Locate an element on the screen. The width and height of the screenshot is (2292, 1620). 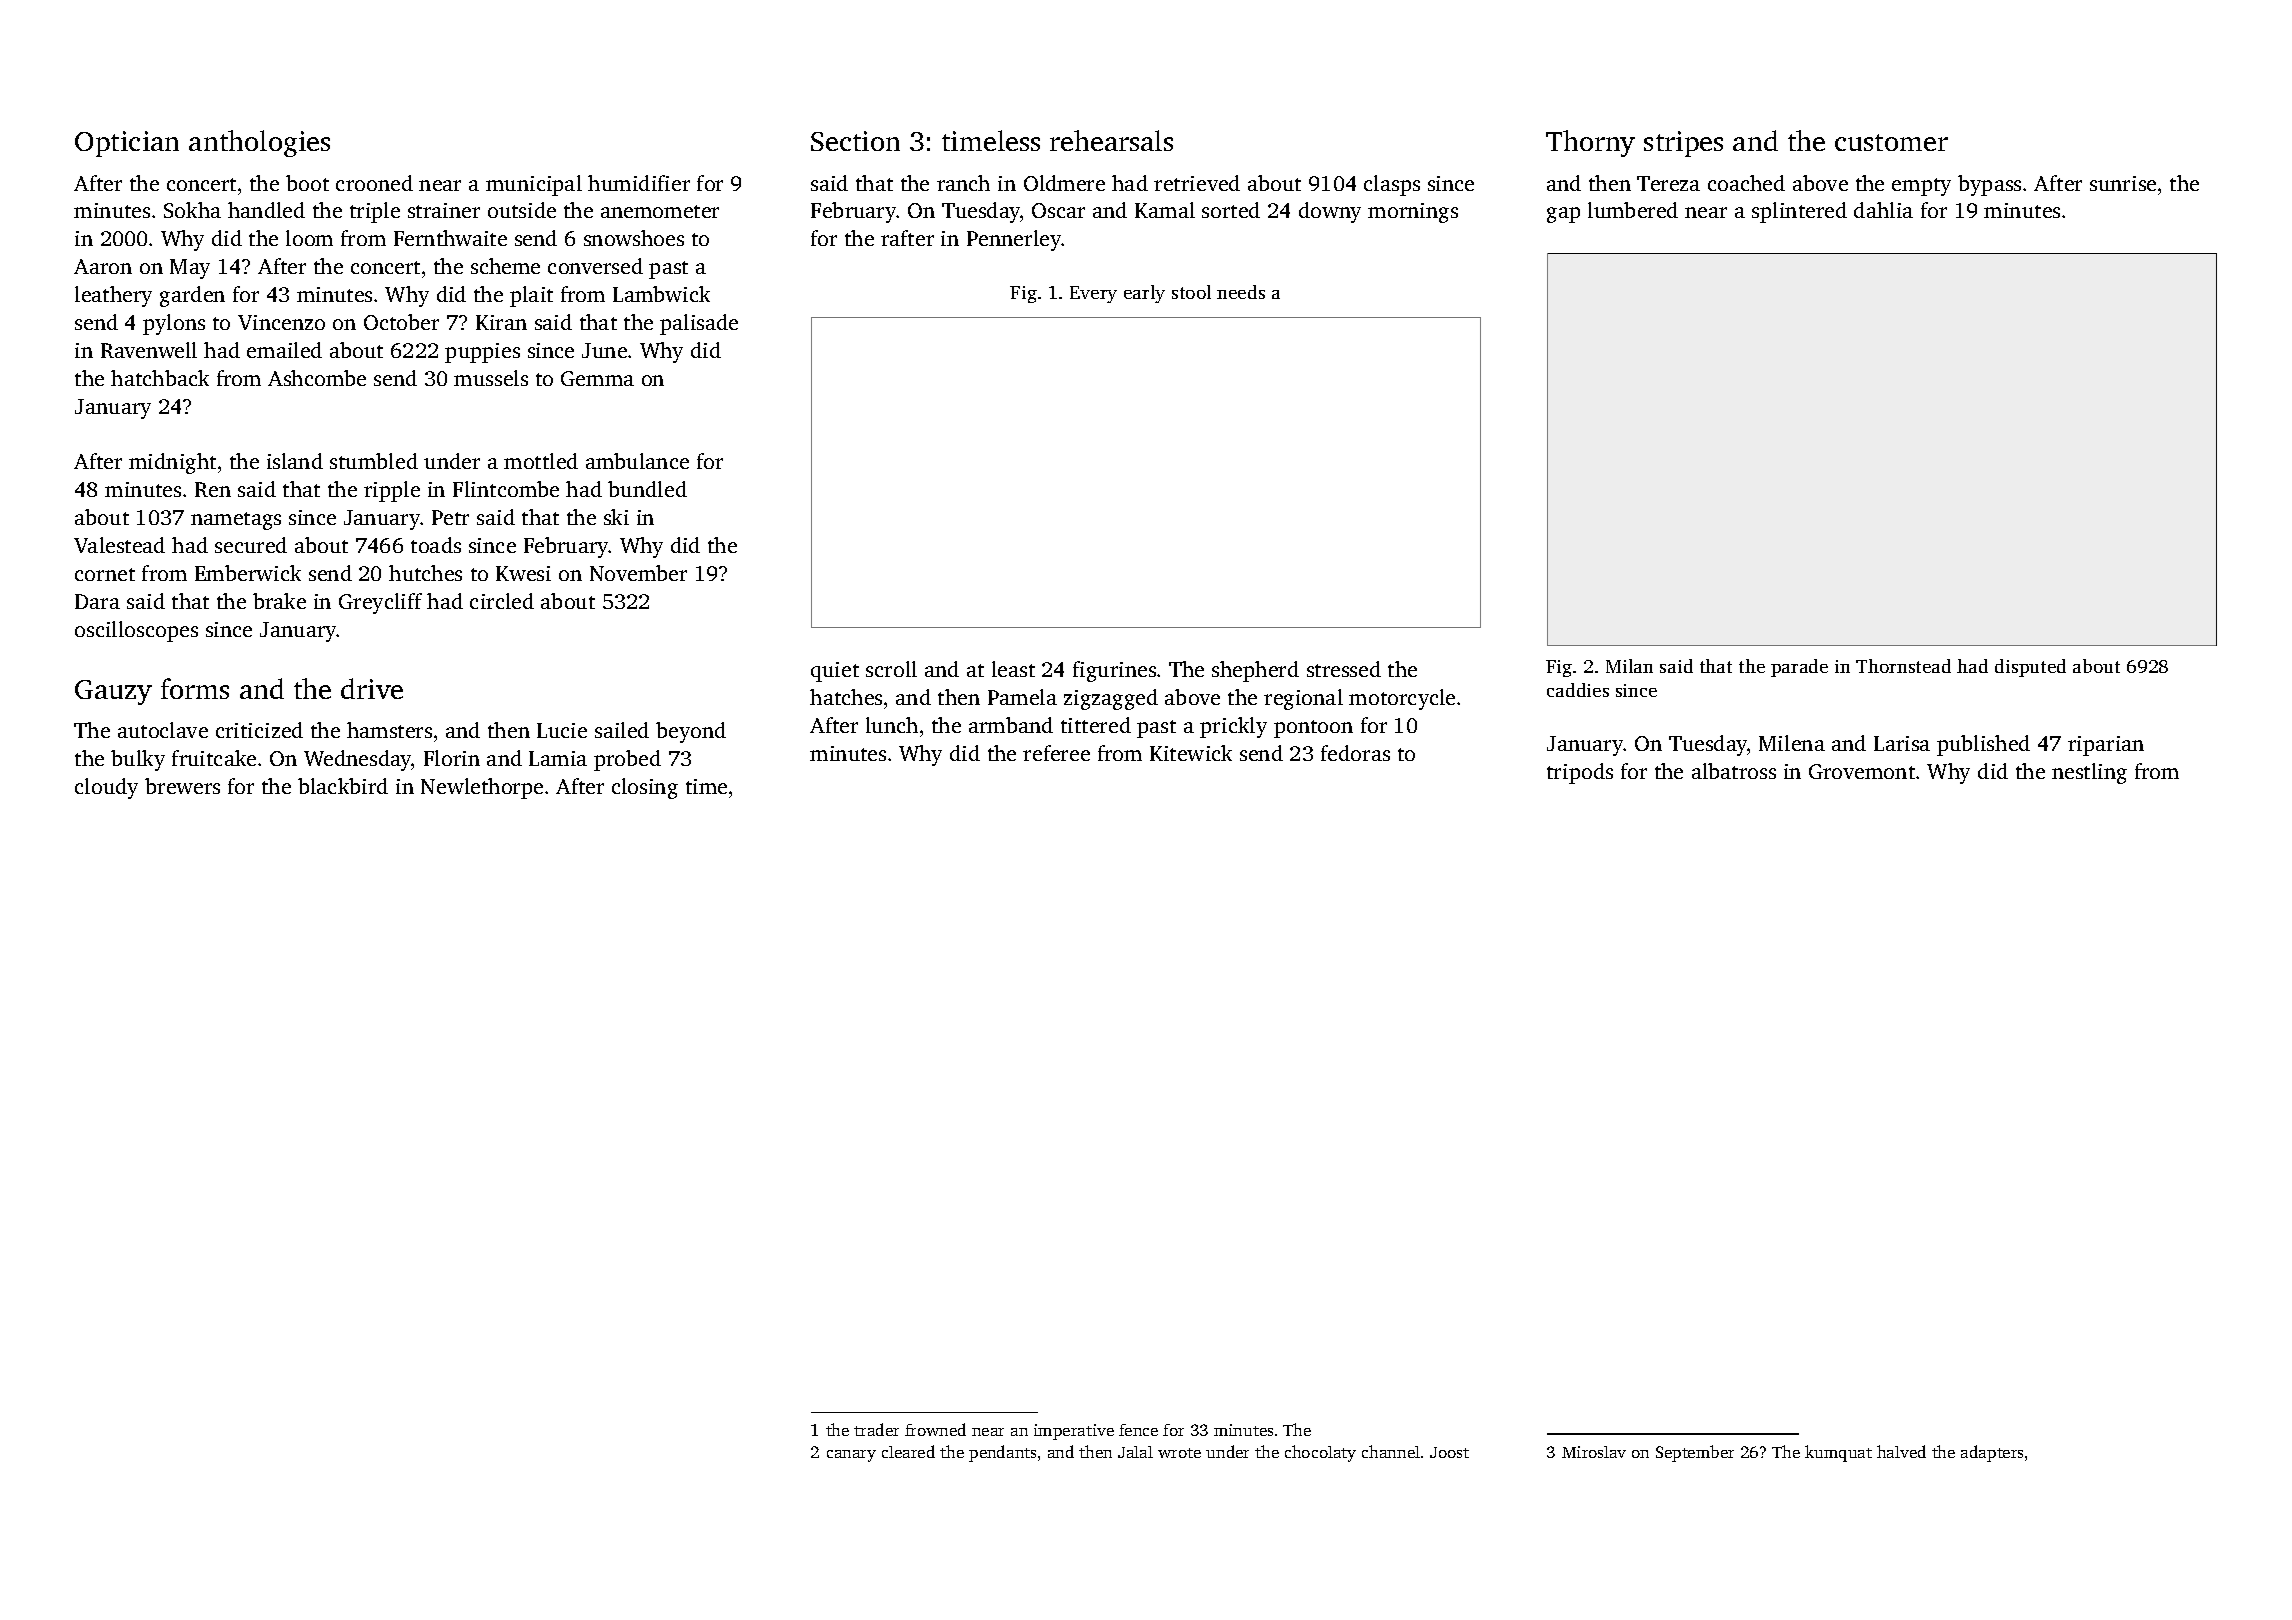
stressed is located at coordinates (1344, 669).
